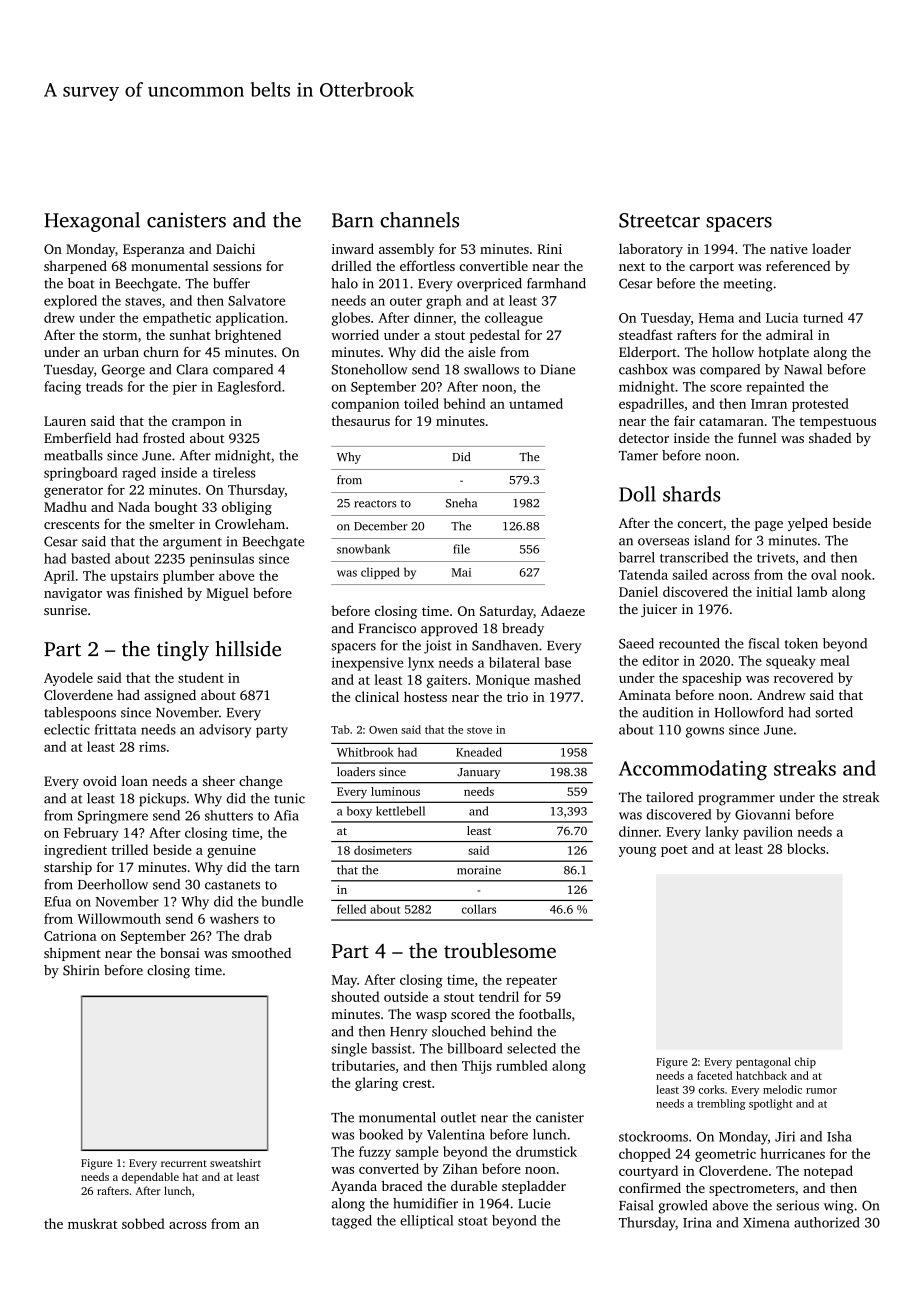 The image size is (924, 1308). I want to click on meal, so click(835, 660).
